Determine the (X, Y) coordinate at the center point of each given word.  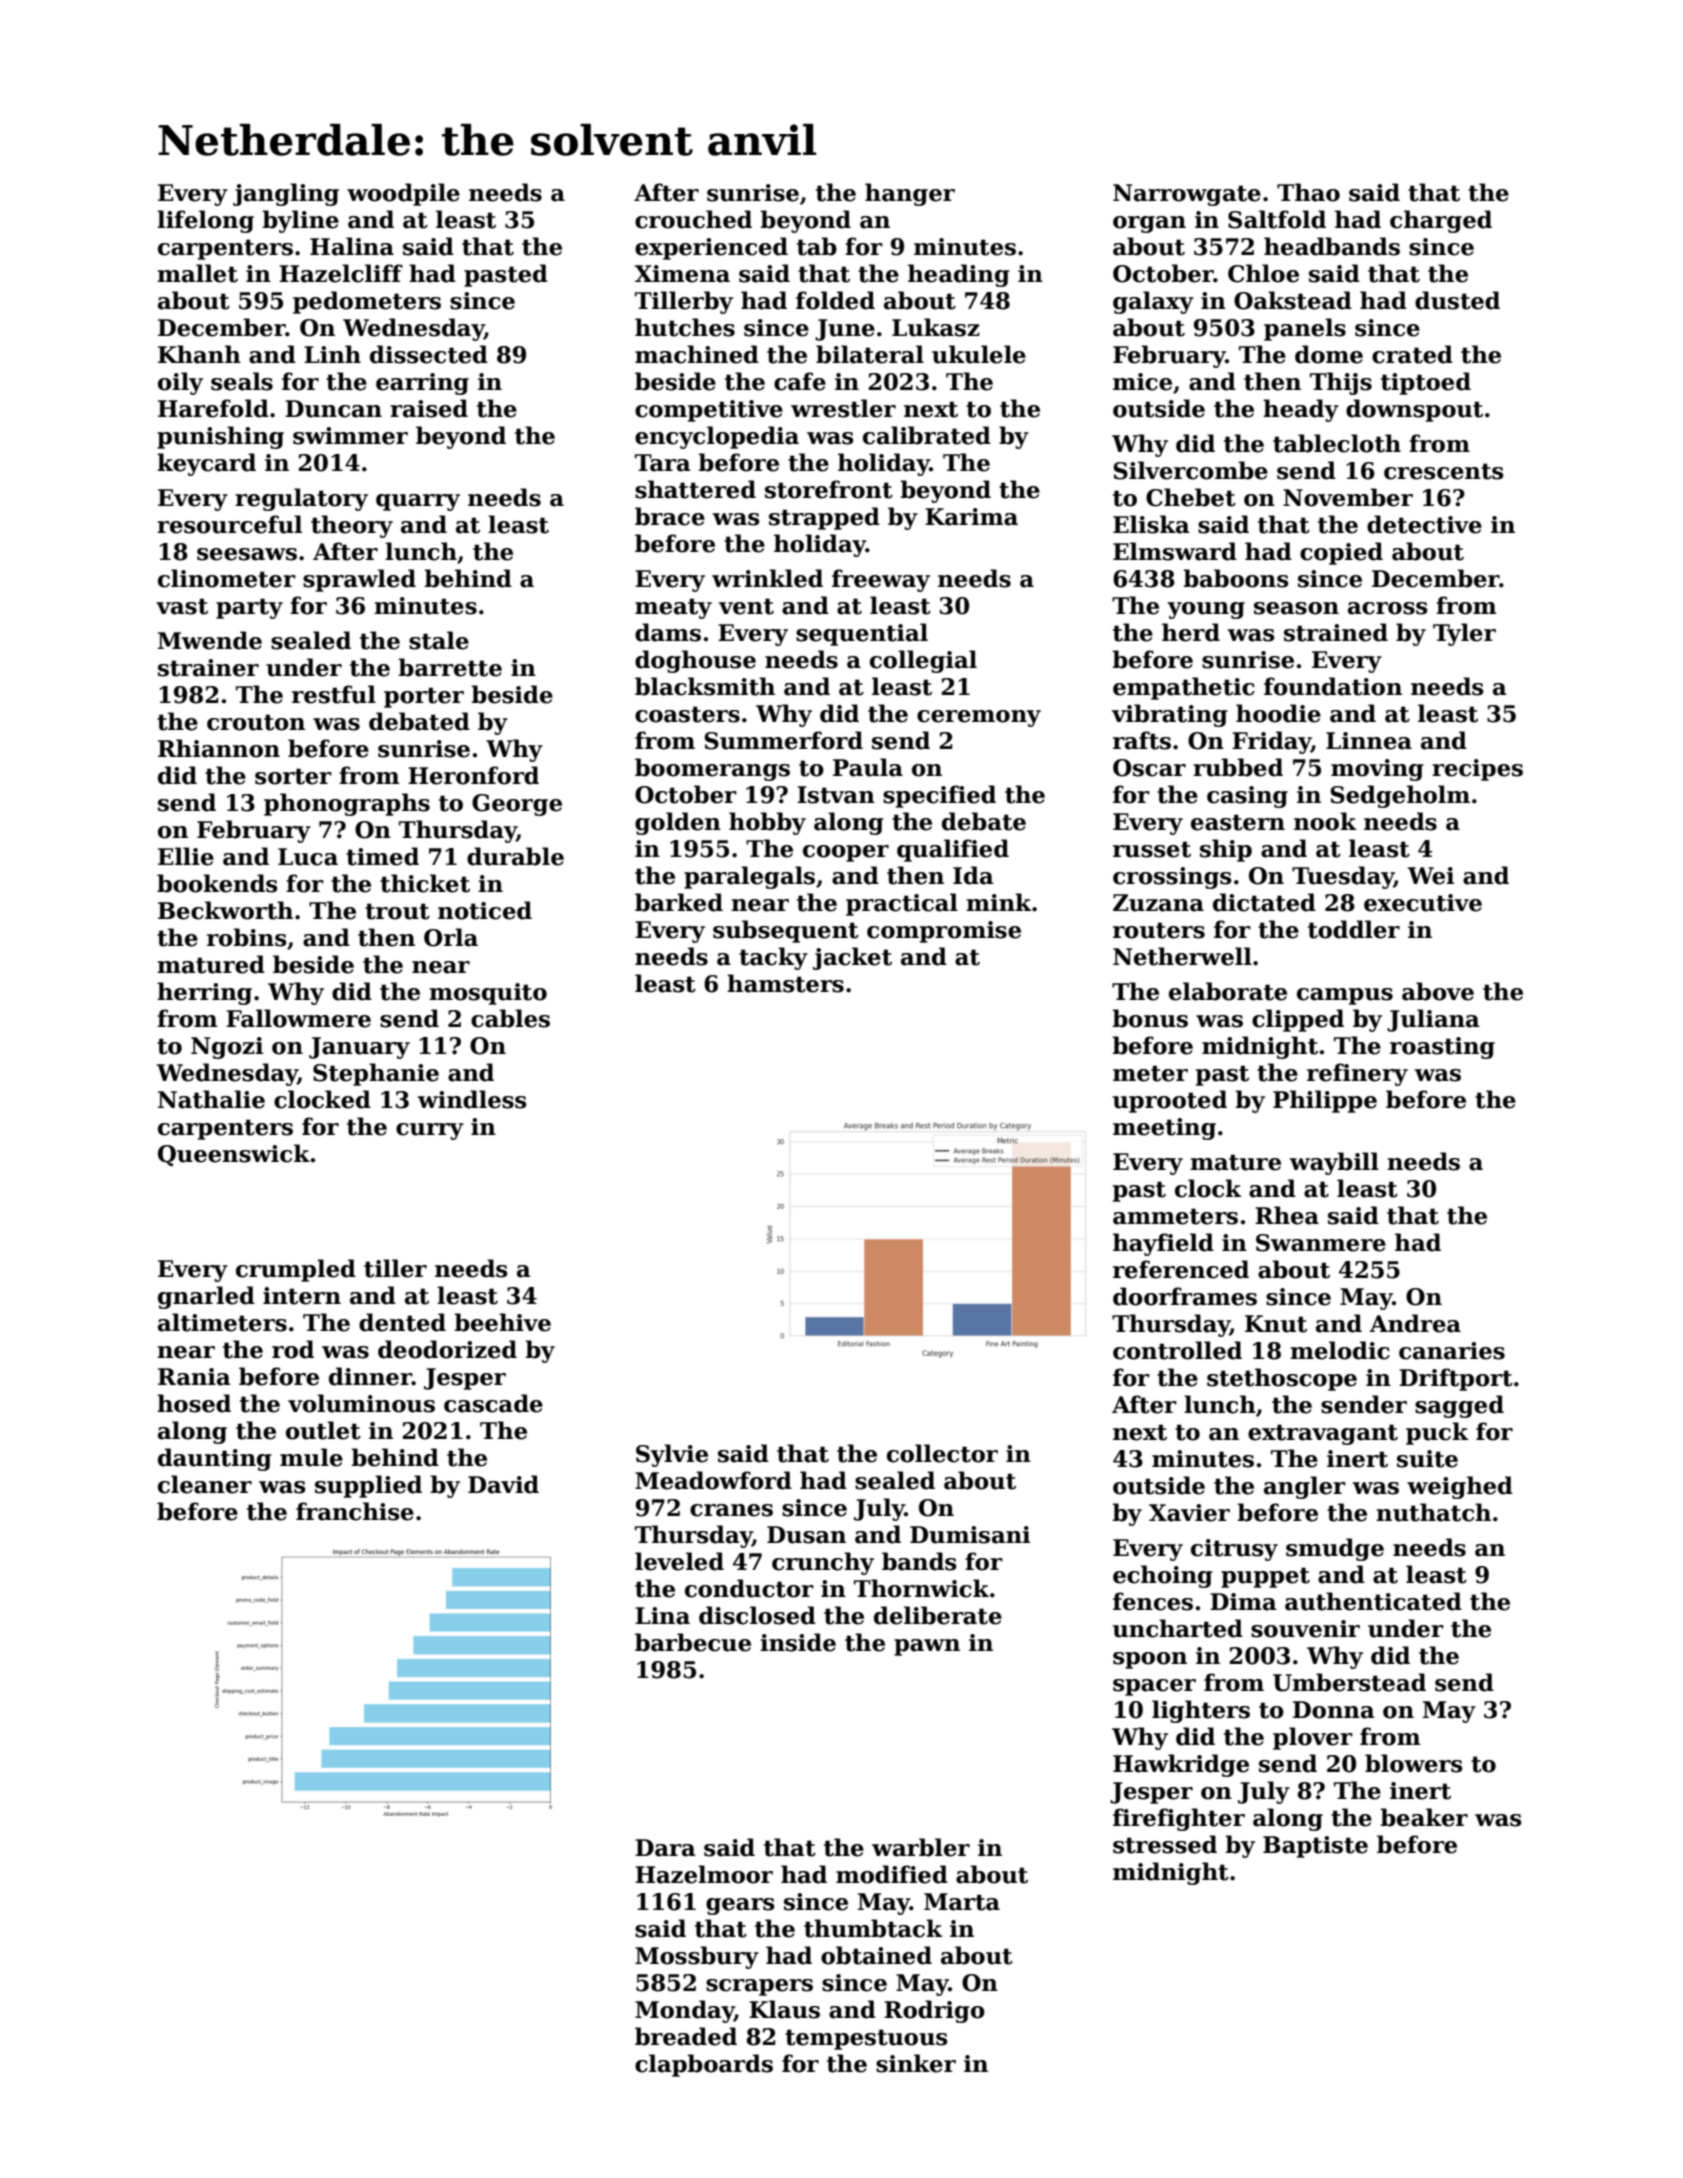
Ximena (682, 274)
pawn (927, 1647)
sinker (916, 2063)
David (503, 1484)
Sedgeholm (1400, 796)
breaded (686, 2036)
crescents (1444, 471)
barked (679, 902)
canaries (1452, 1351)
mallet (197, 273)
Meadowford (713, 1480)
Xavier (1189, 1513)
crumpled (296, 1270)
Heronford (473, 775)
